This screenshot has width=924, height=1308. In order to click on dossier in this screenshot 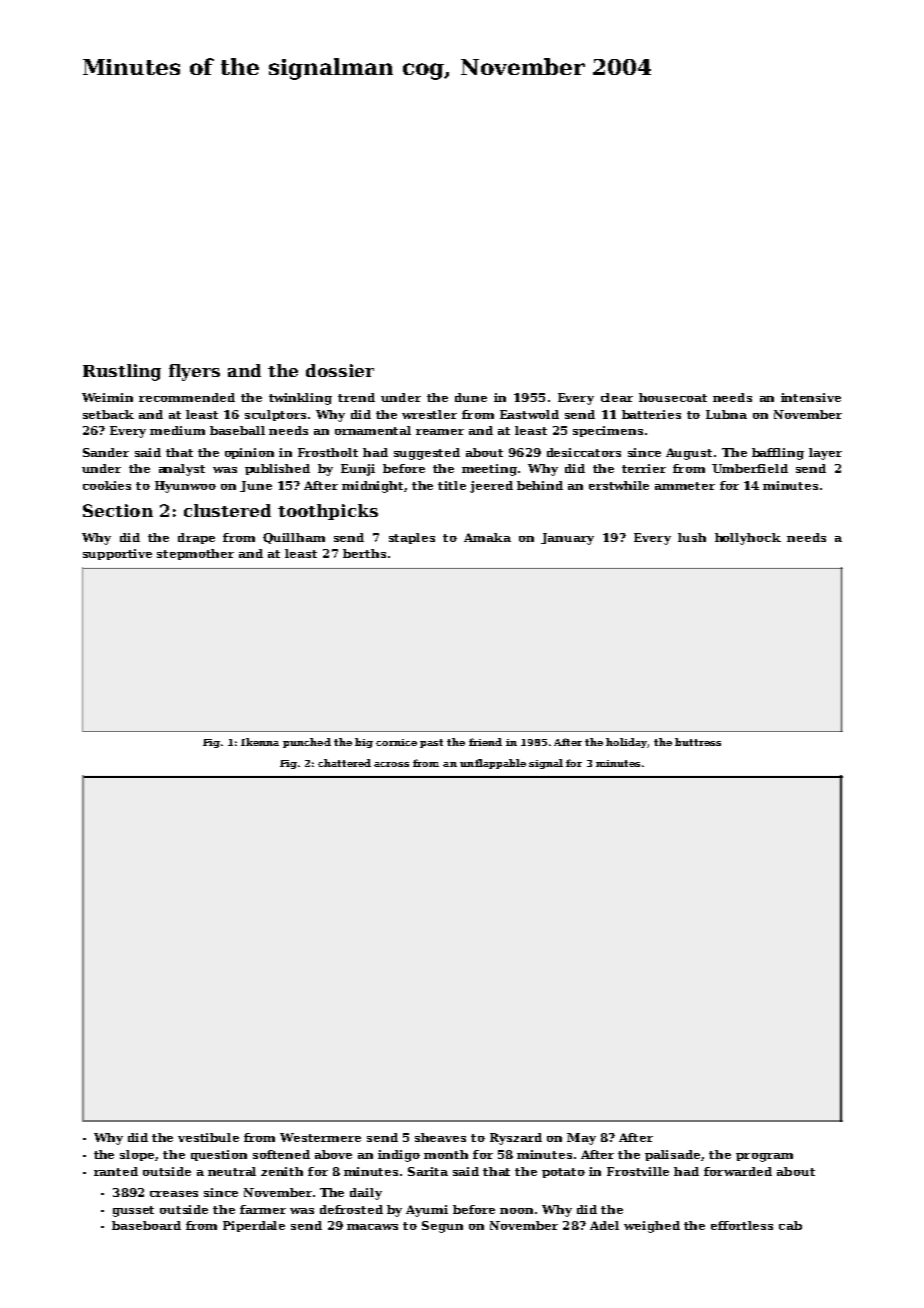, I will do `click(340, 370)`.
